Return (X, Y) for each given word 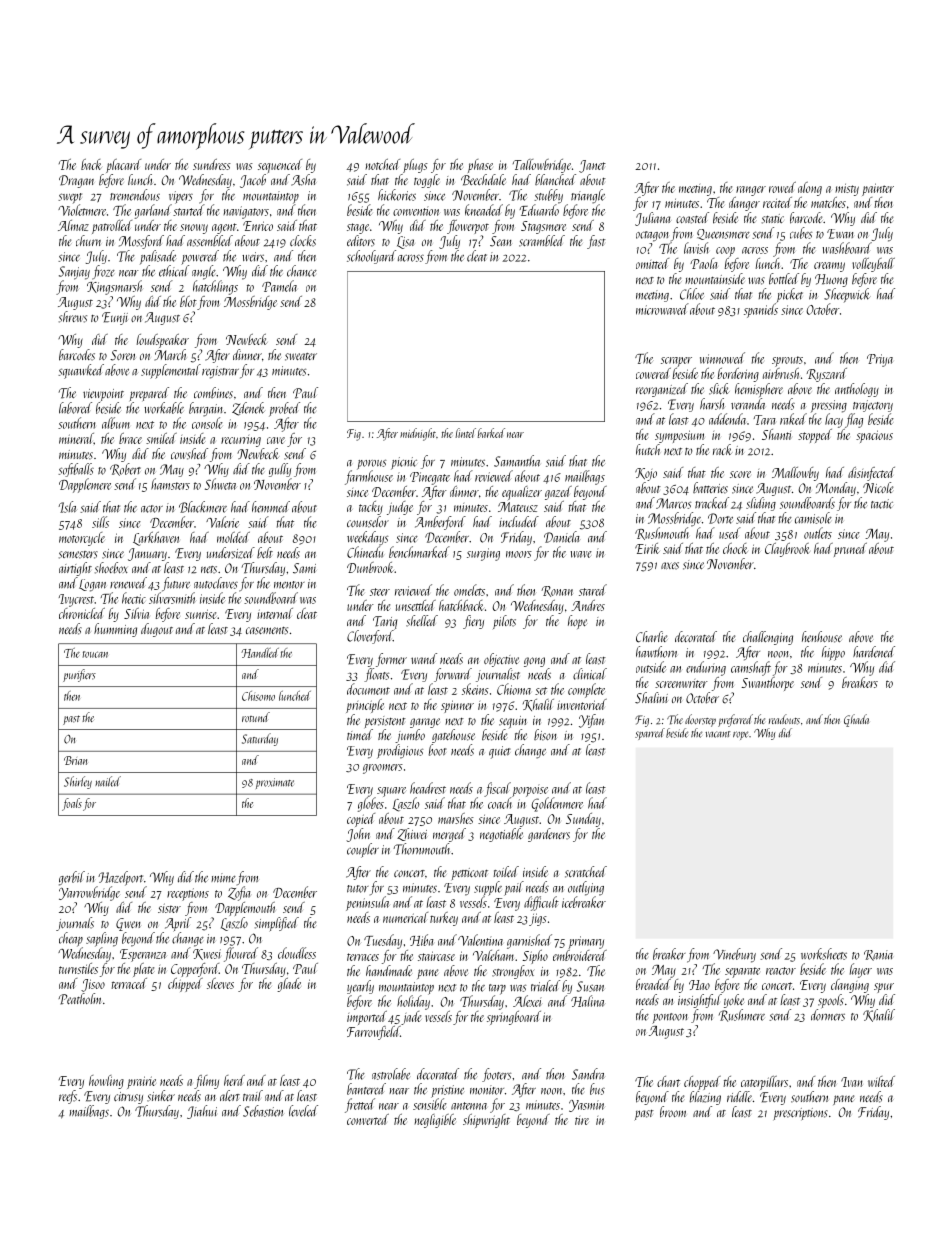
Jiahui (202, 1112)
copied (361, 820)
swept (70, 198)
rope (740, 735)
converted (368, 1119)
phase (480, 166)
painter (878, 189)
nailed (108, 781)
